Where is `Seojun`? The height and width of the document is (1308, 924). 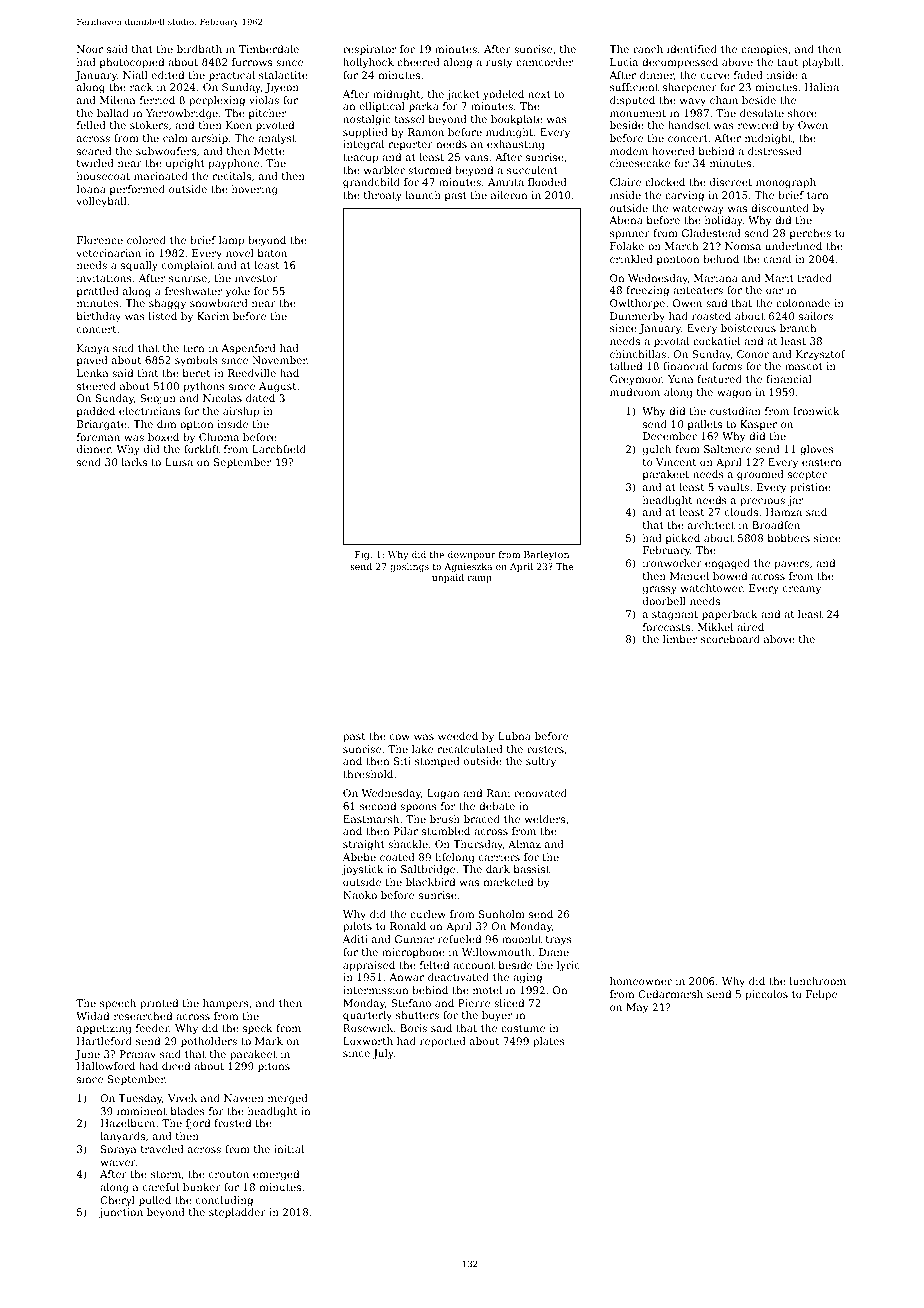 Seojun is located at coordinates (158, 399).
